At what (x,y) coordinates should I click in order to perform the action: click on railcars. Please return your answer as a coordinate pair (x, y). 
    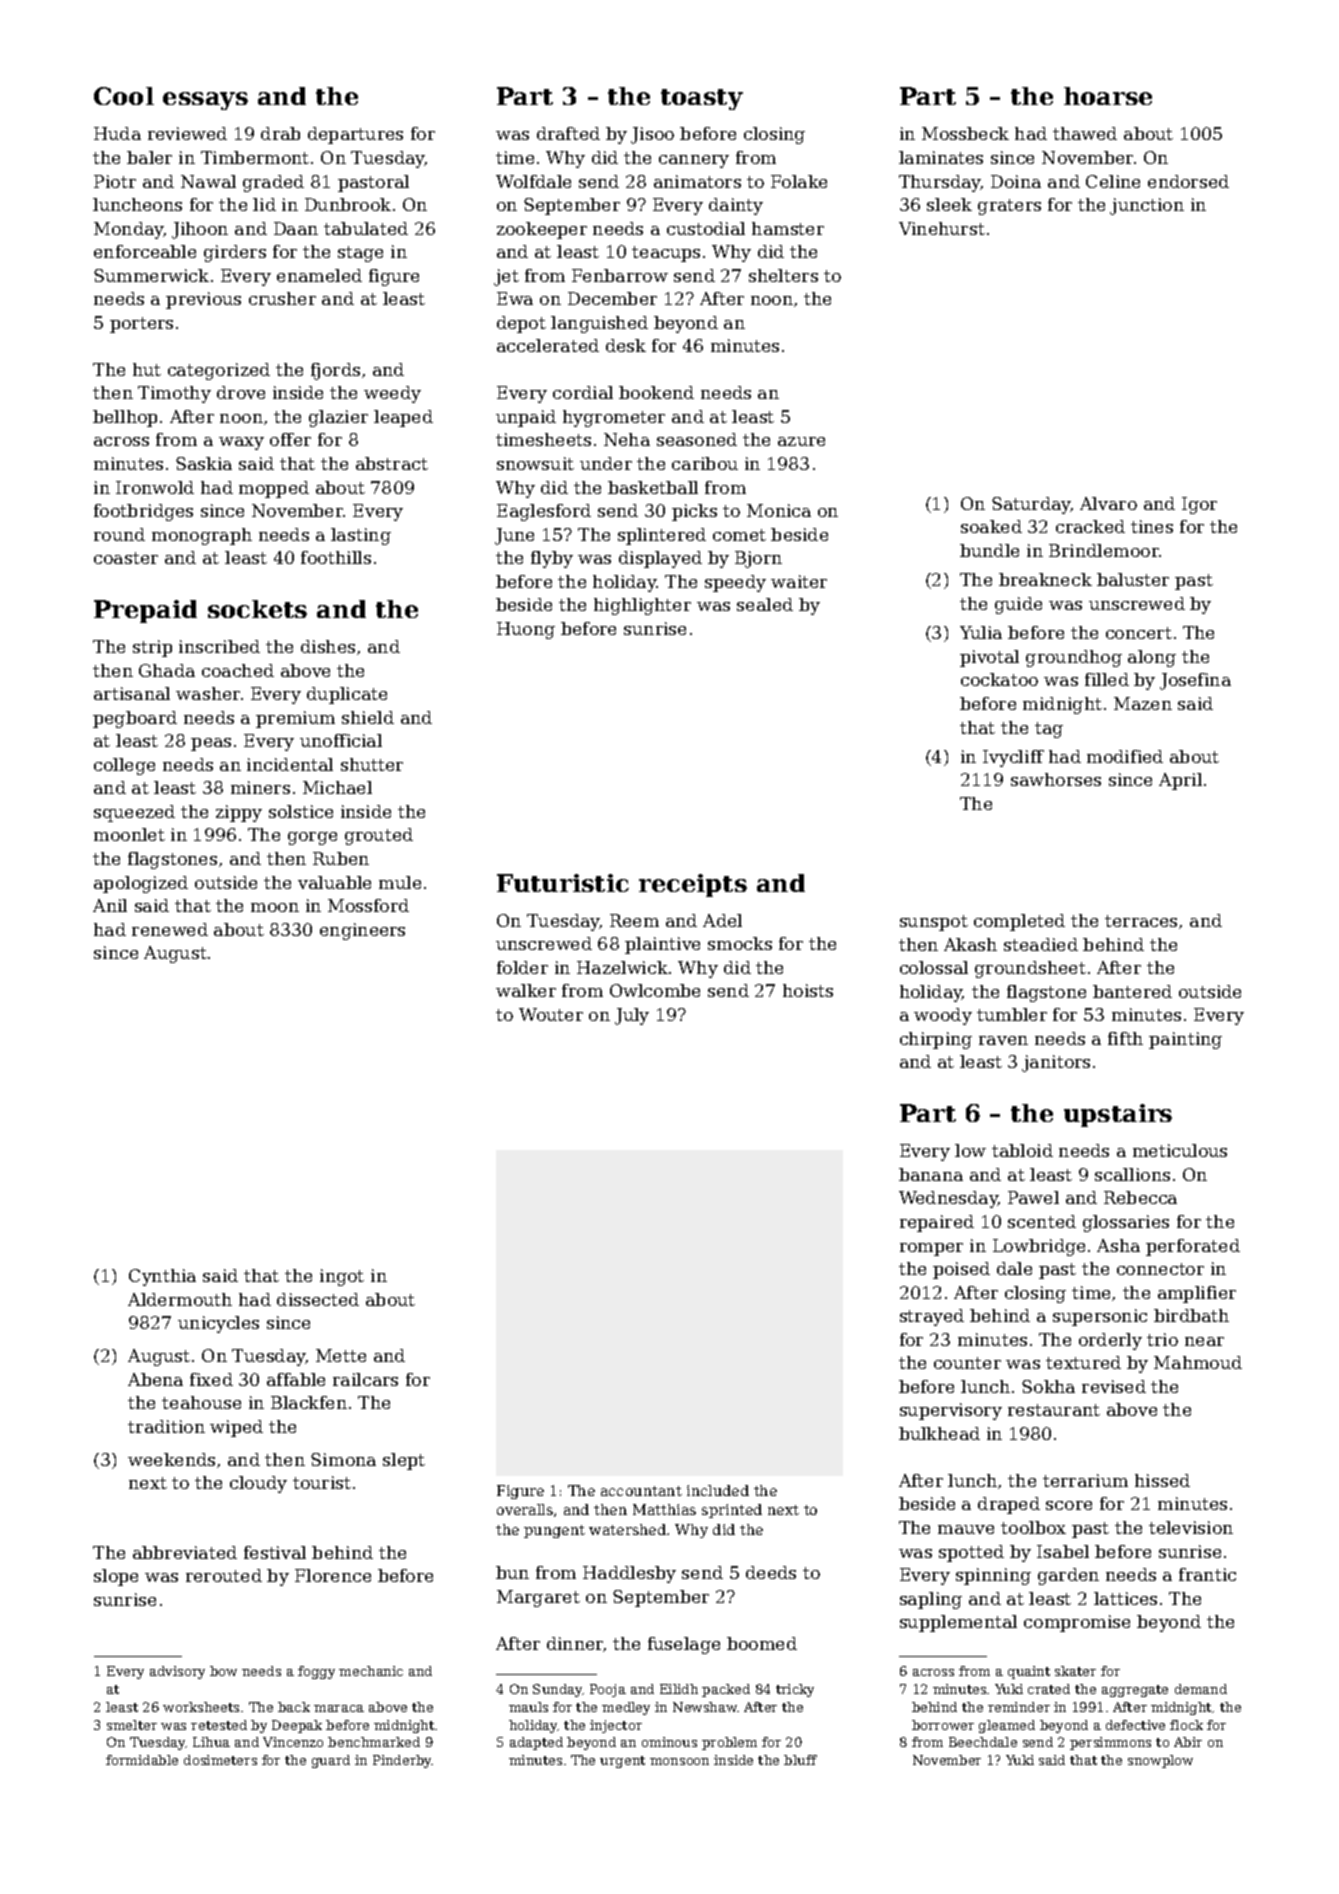
    Looking at the image, I should click on (365, 1379).
